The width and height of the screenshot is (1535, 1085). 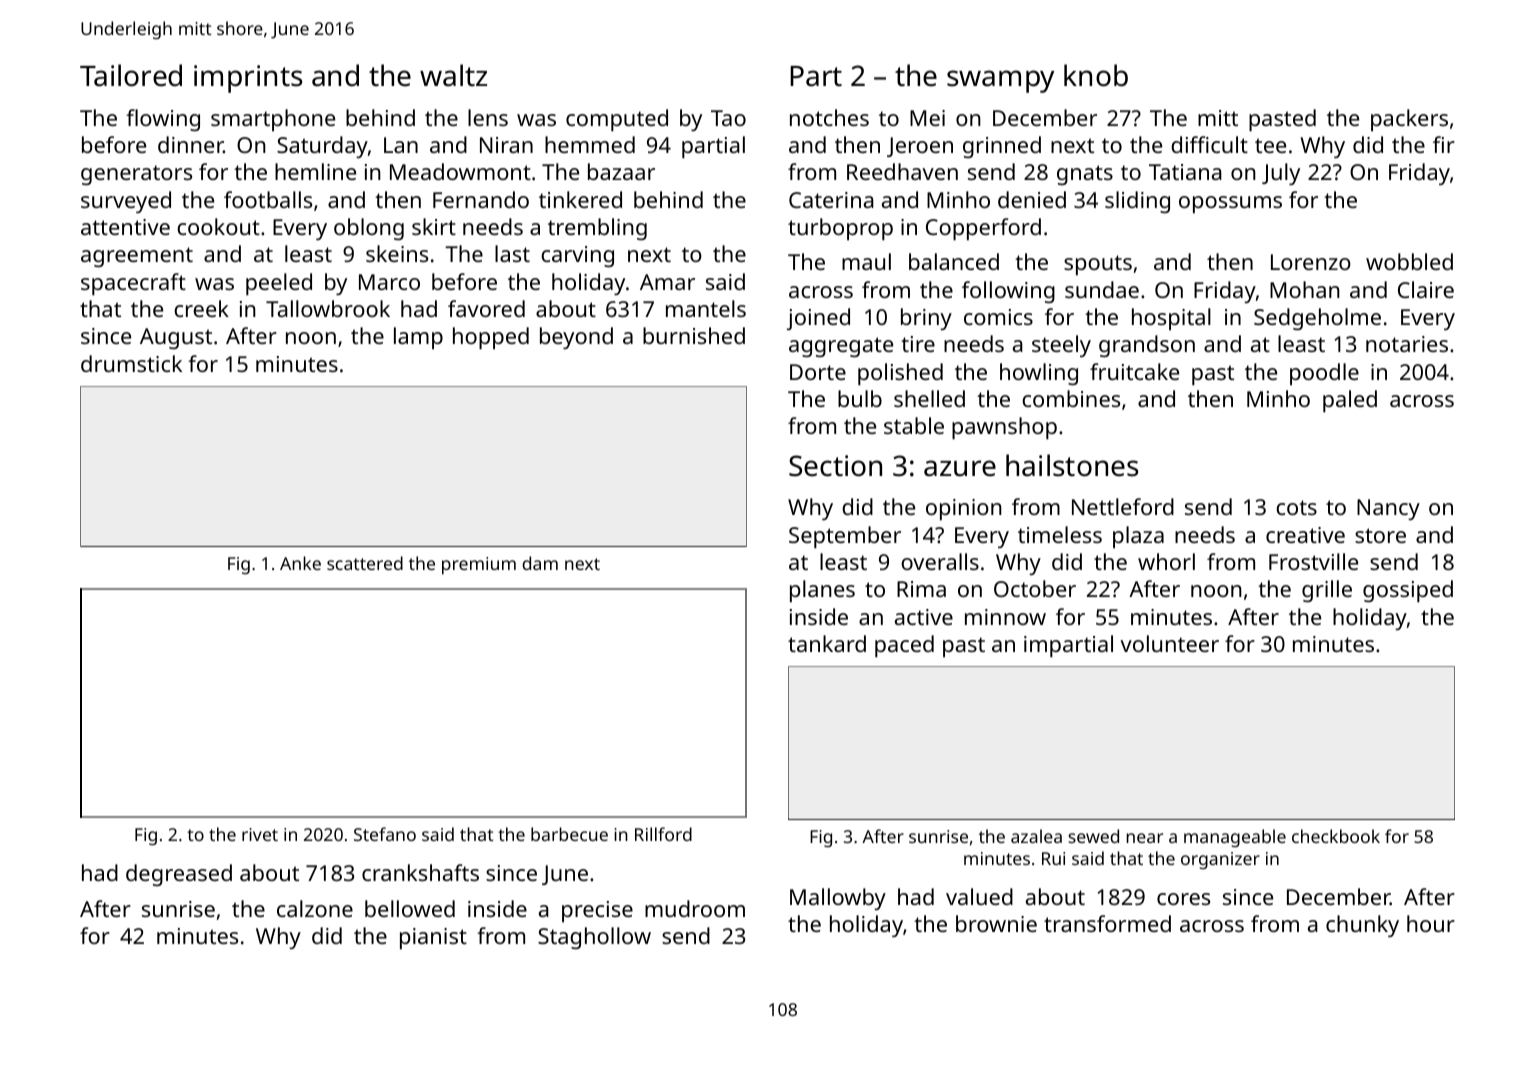 I want to click on beyond, so click(x=576, y=338).
